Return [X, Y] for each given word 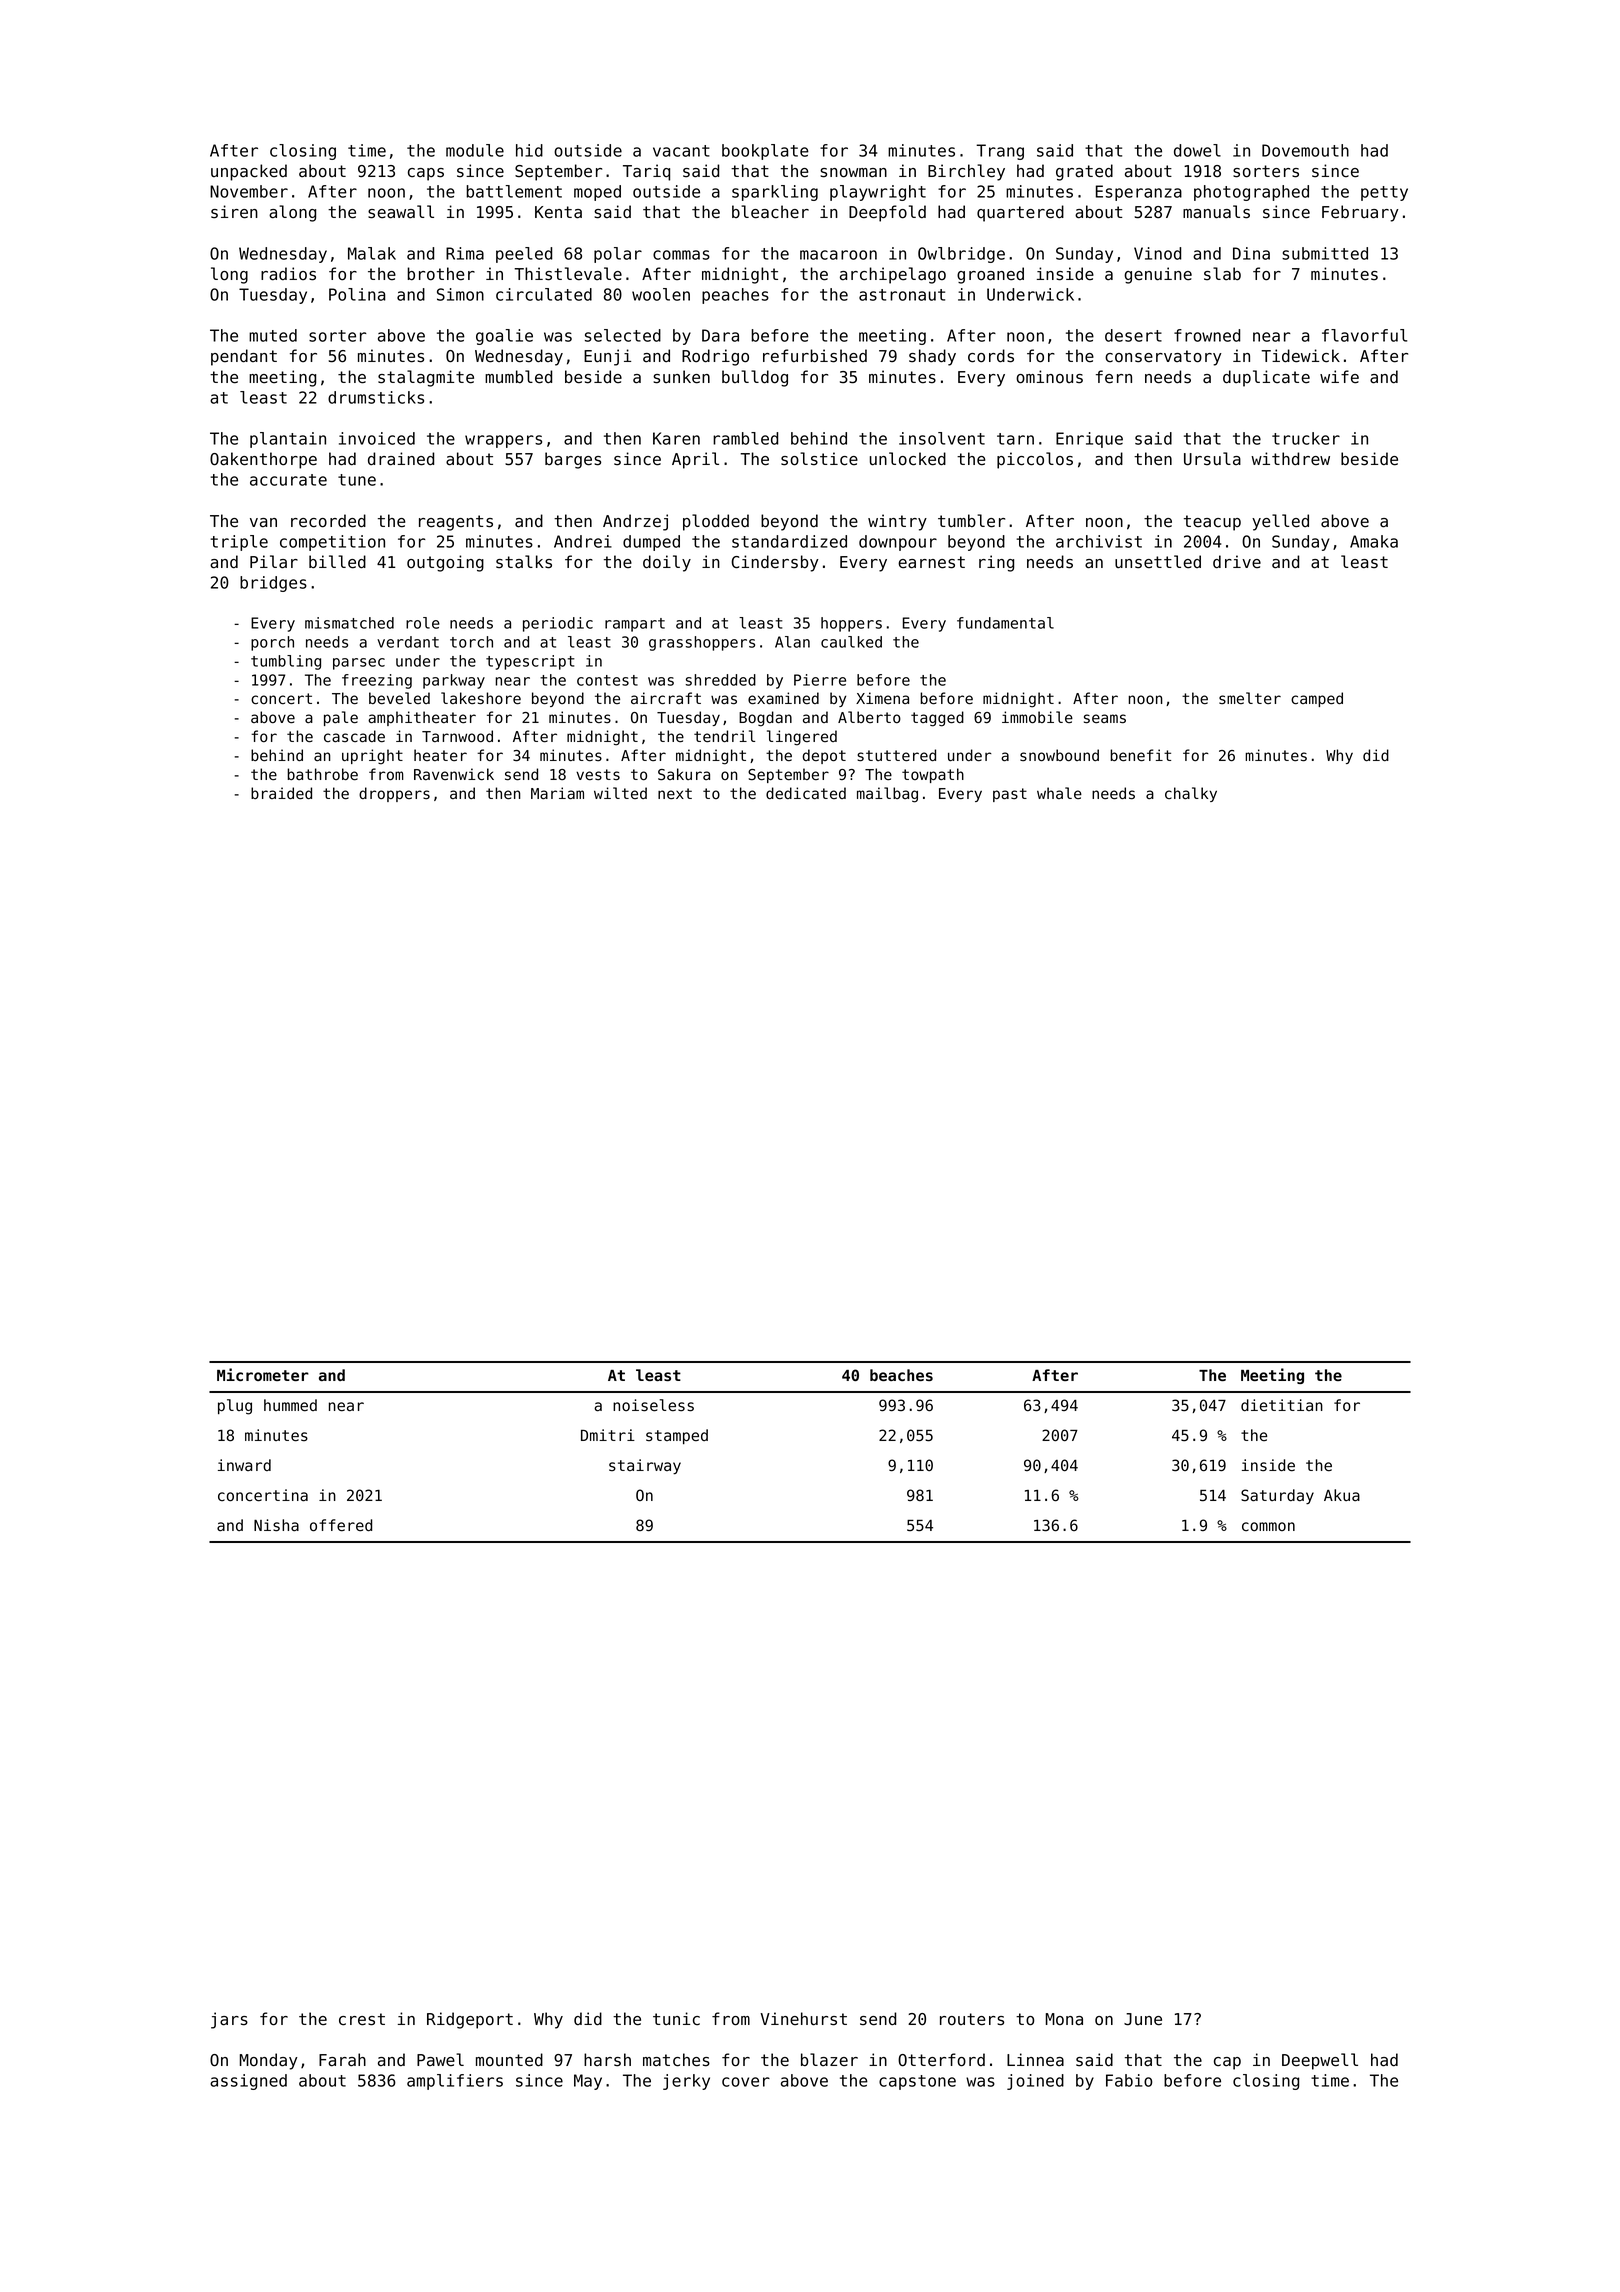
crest [362, 2019]
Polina [357, 294]
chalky [1191, 794]
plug [235, 1407]
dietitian [1282, 1405]
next [675, 794]
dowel [1197, 150]
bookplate [765, 152]
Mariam [557, 793]
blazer [829, 2060]
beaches [901, 1375]
